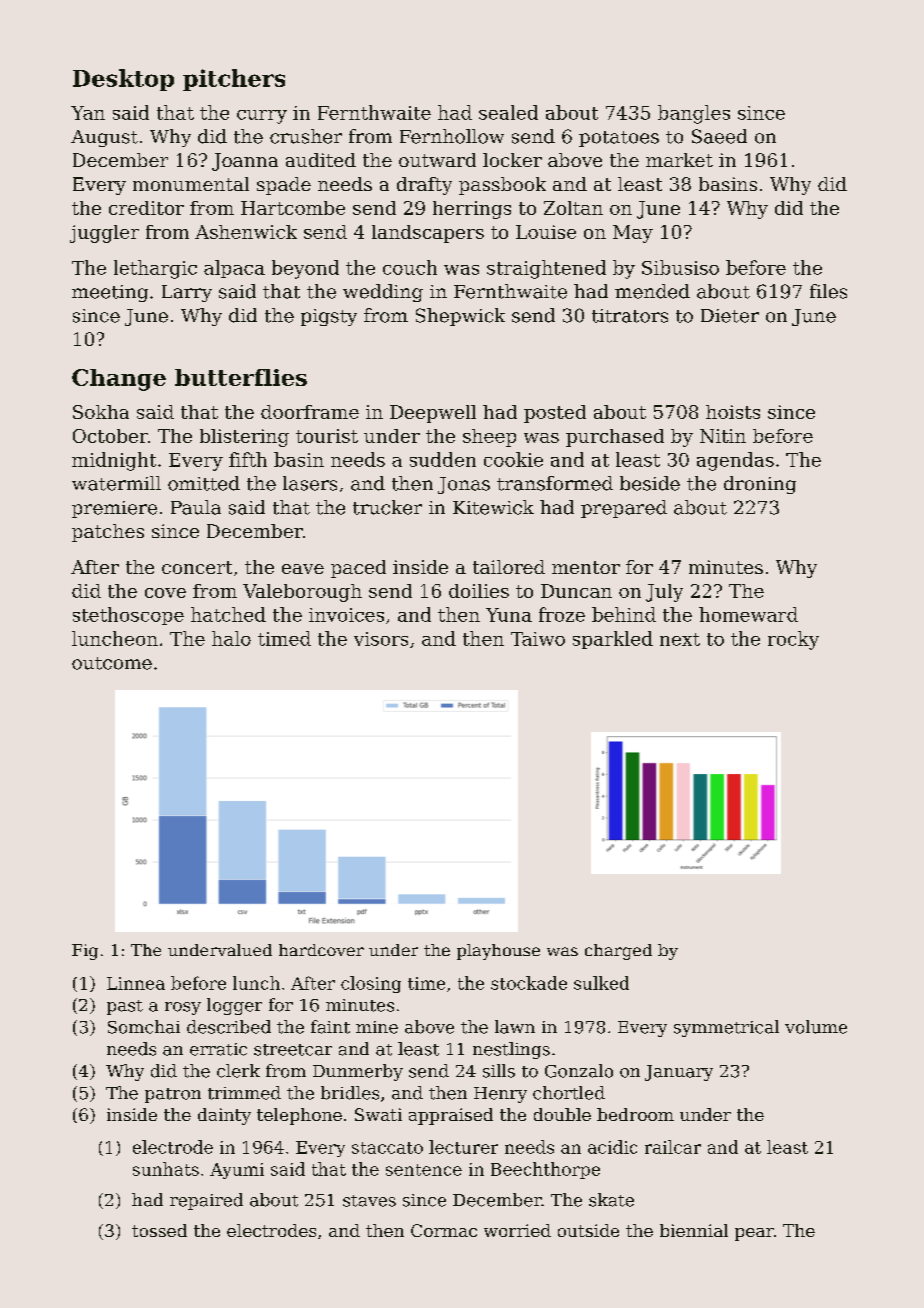 The image size is (924, 1308). I want to click on Nitin, so click(723, 436).
